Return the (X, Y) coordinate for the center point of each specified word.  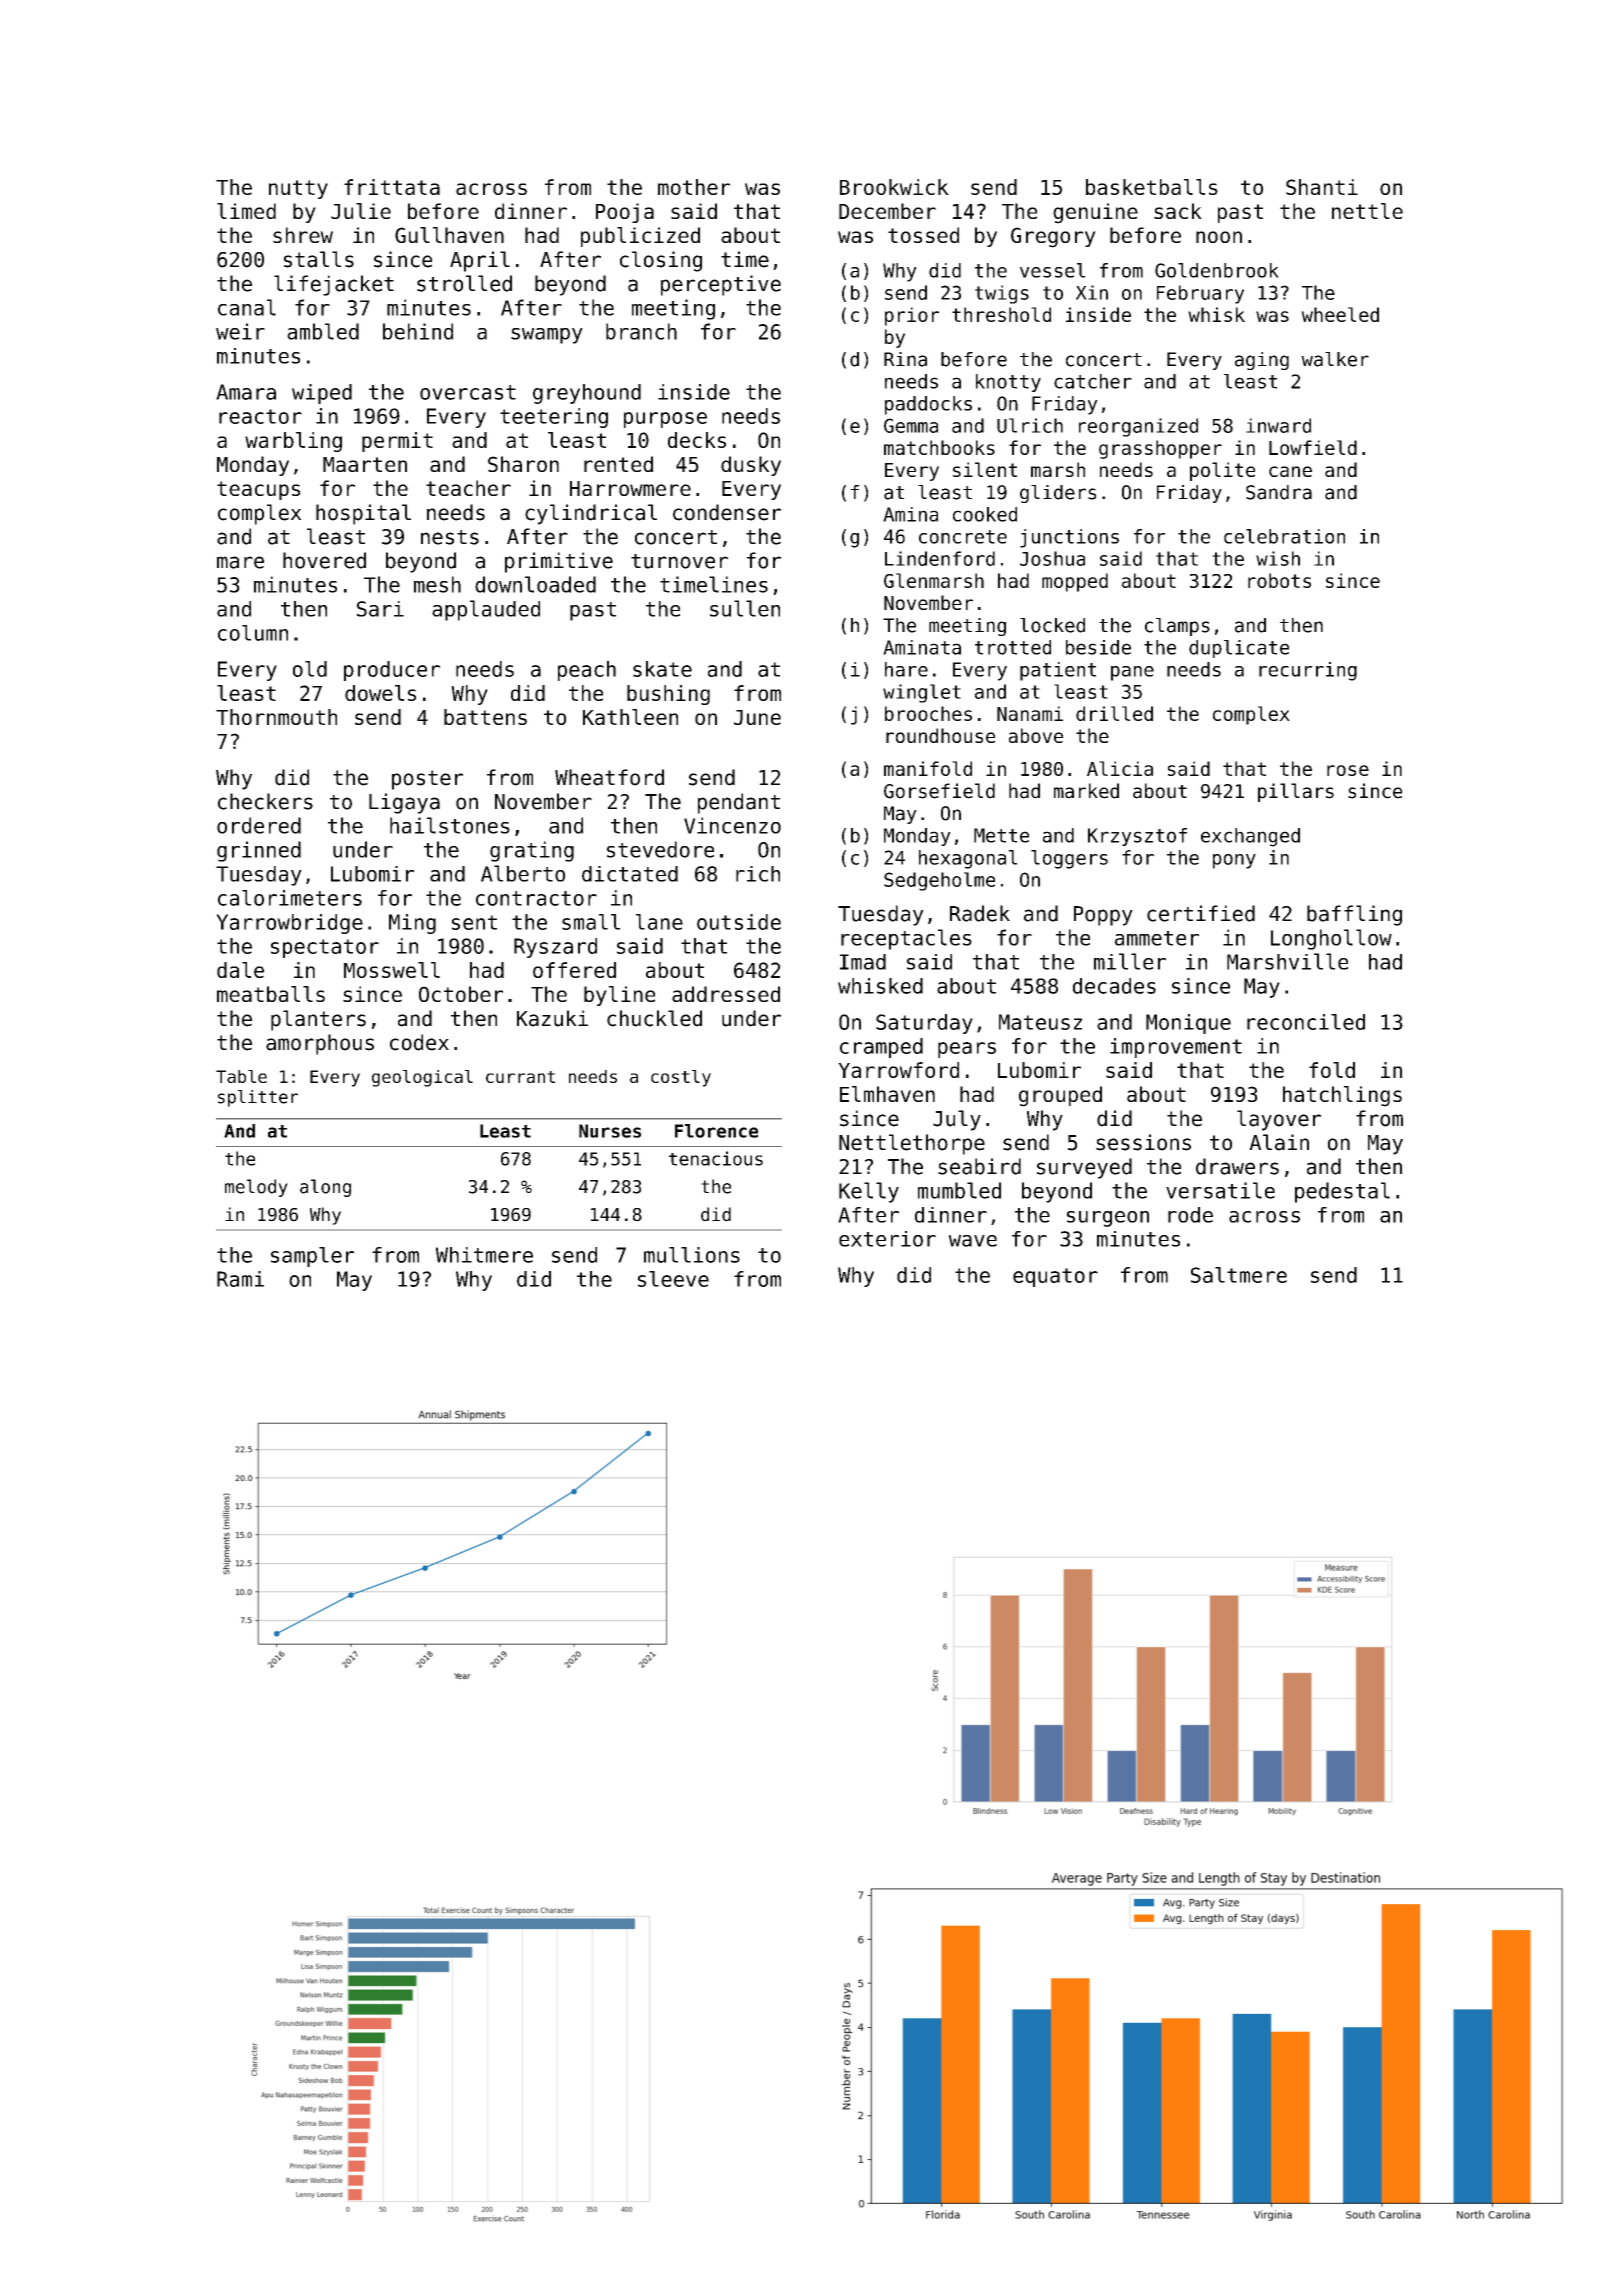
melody (256, 1188)
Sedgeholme (939, 881)
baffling (1354, 915)
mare (240, 562)
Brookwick (894, 187)
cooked (985, 514)
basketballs (1152, 187)
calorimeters (290, 898)
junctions (1069, 538)
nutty (298, 189)
